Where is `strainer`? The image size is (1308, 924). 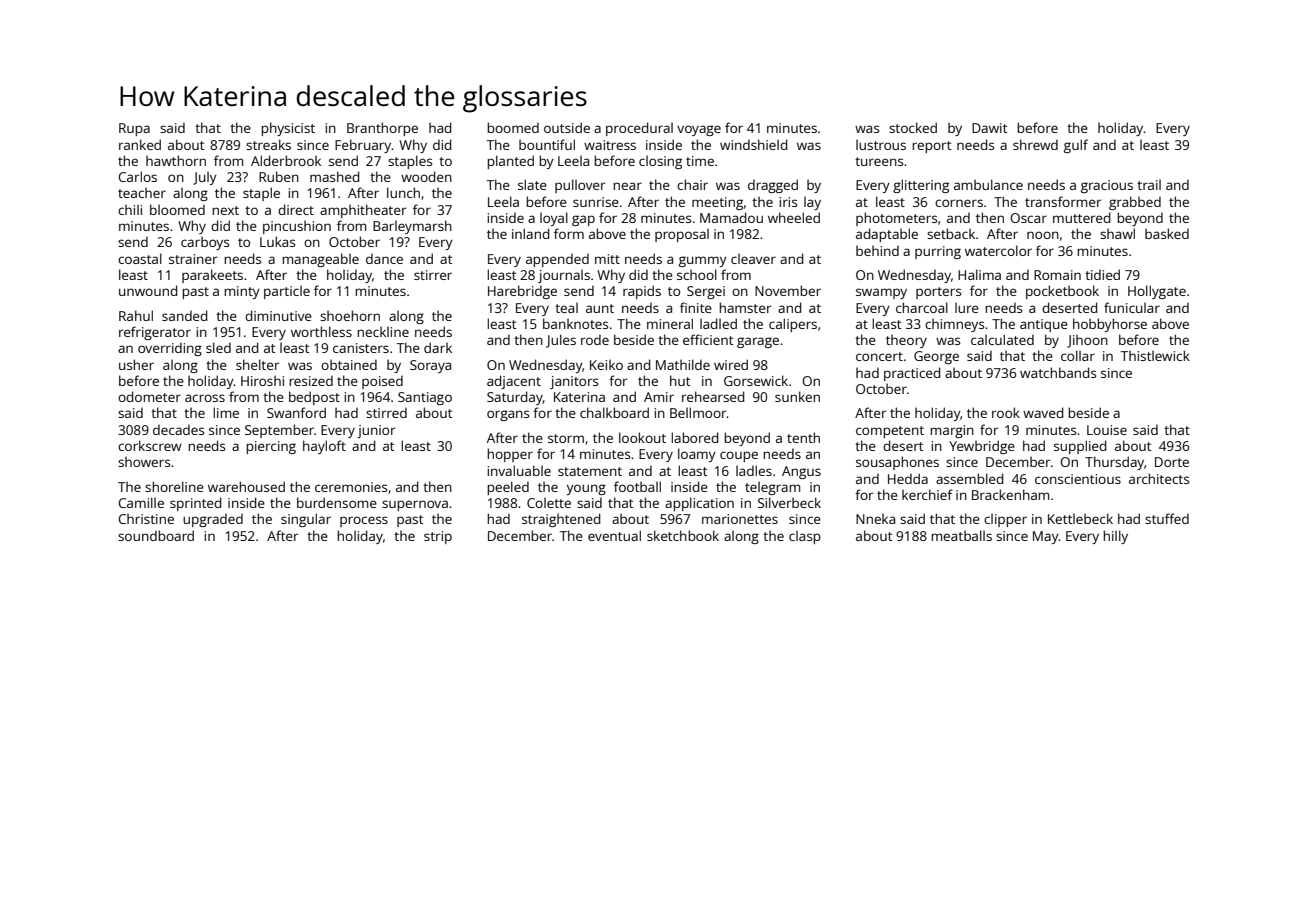
strainer is located at coordinates (193, 259).
